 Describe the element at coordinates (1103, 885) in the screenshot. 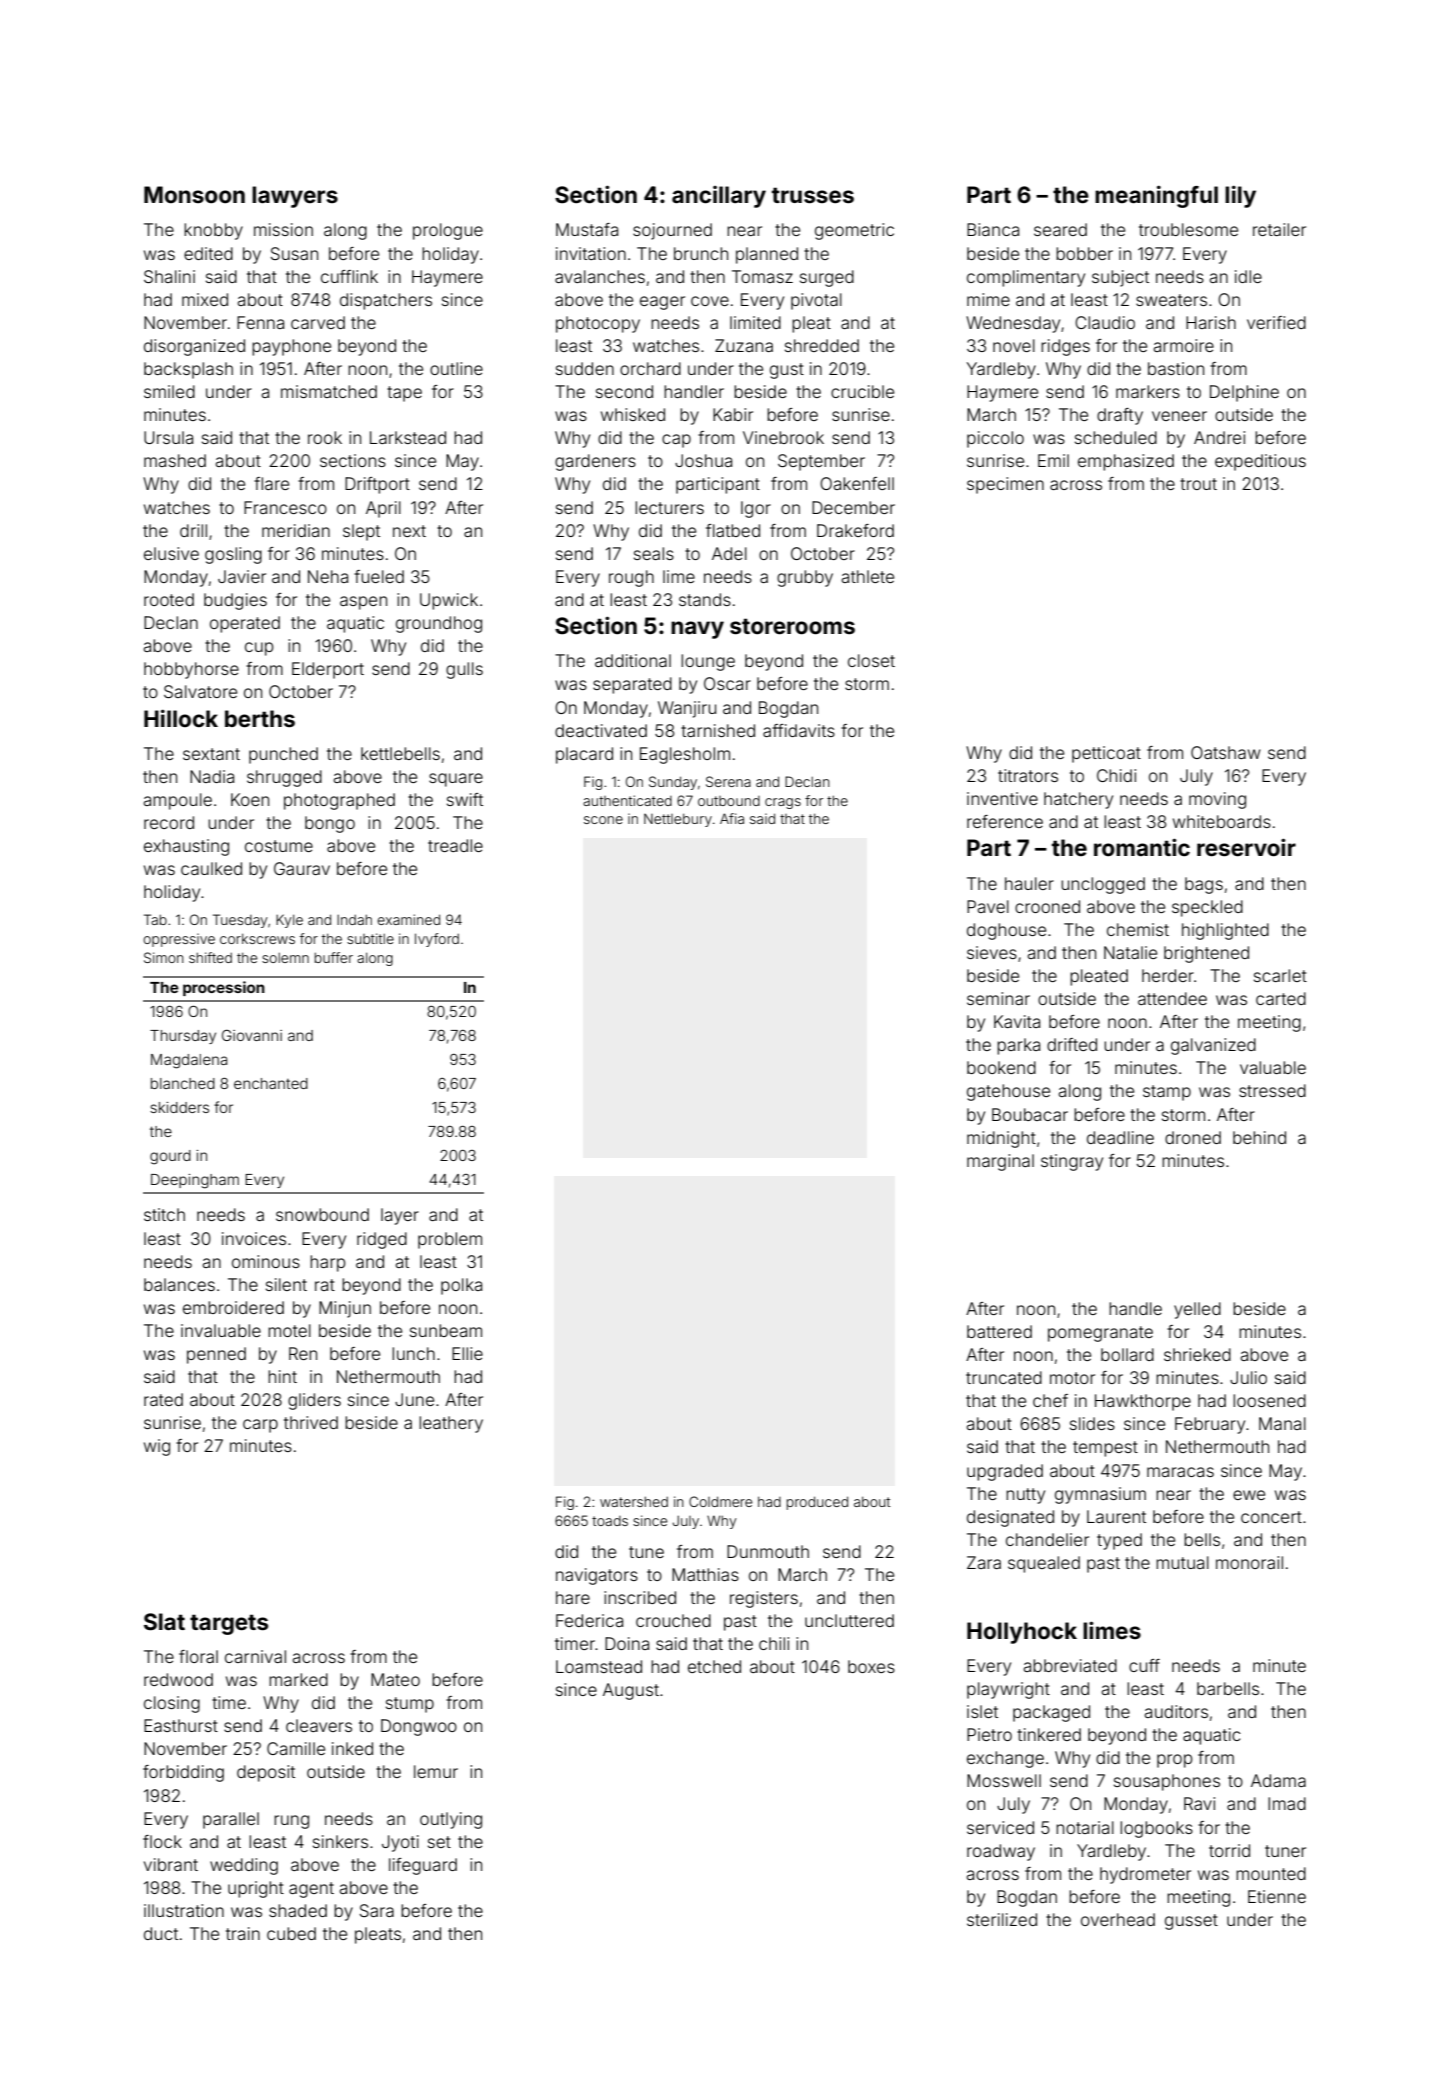

I see `unclogged` at that location.
